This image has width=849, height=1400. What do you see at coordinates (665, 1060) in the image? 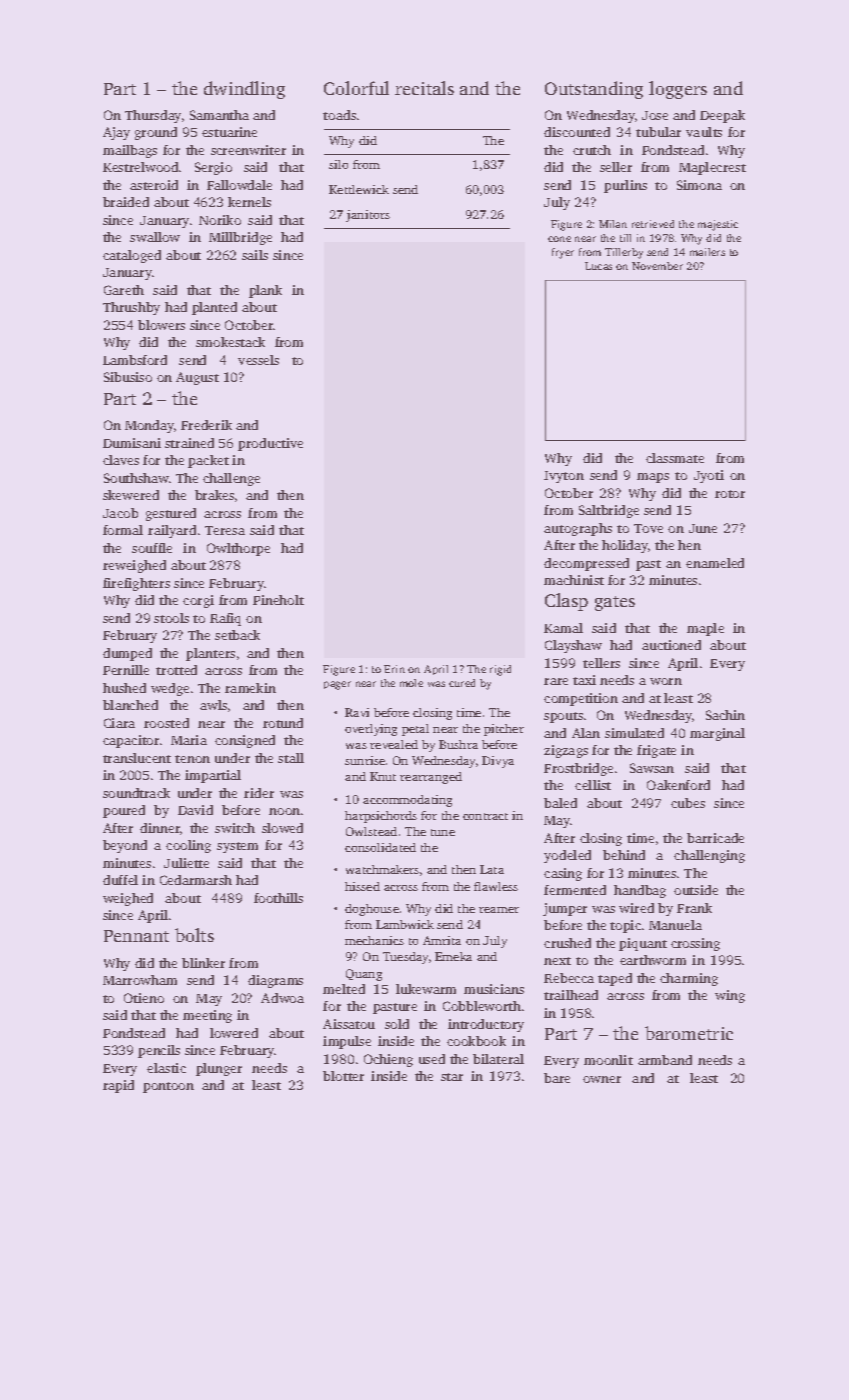
I see `armband` at bounding box center [665, 1060].
